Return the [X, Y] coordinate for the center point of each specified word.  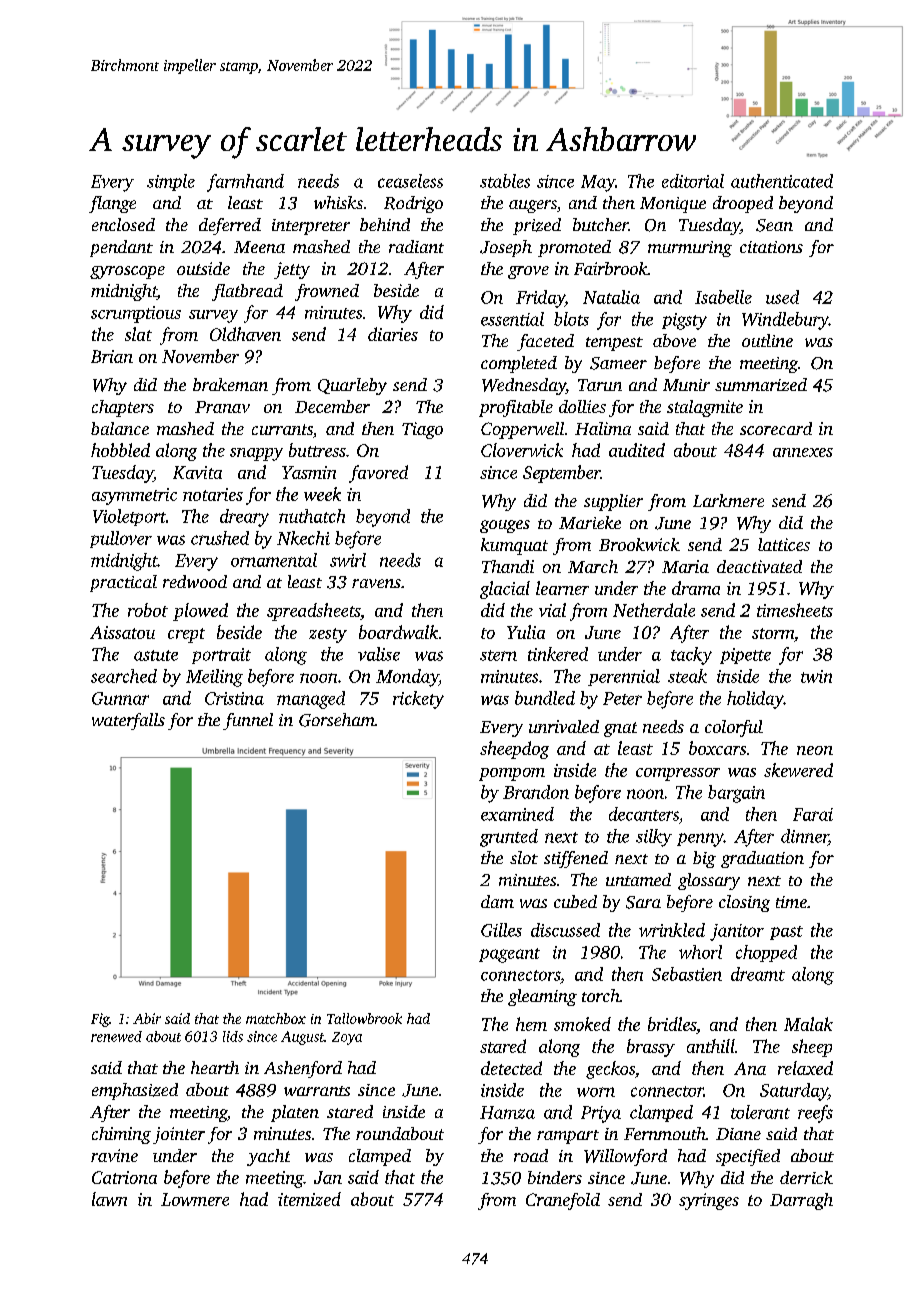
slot [524, 857]
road [531, 1155]
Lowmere [195, 1199]
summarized [761, 384]
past [786, 933]
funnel [248, 721]
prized [537, 226]
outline [767, 340]
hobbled [120, 450]
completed [519, 364]
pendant [121, 248]
